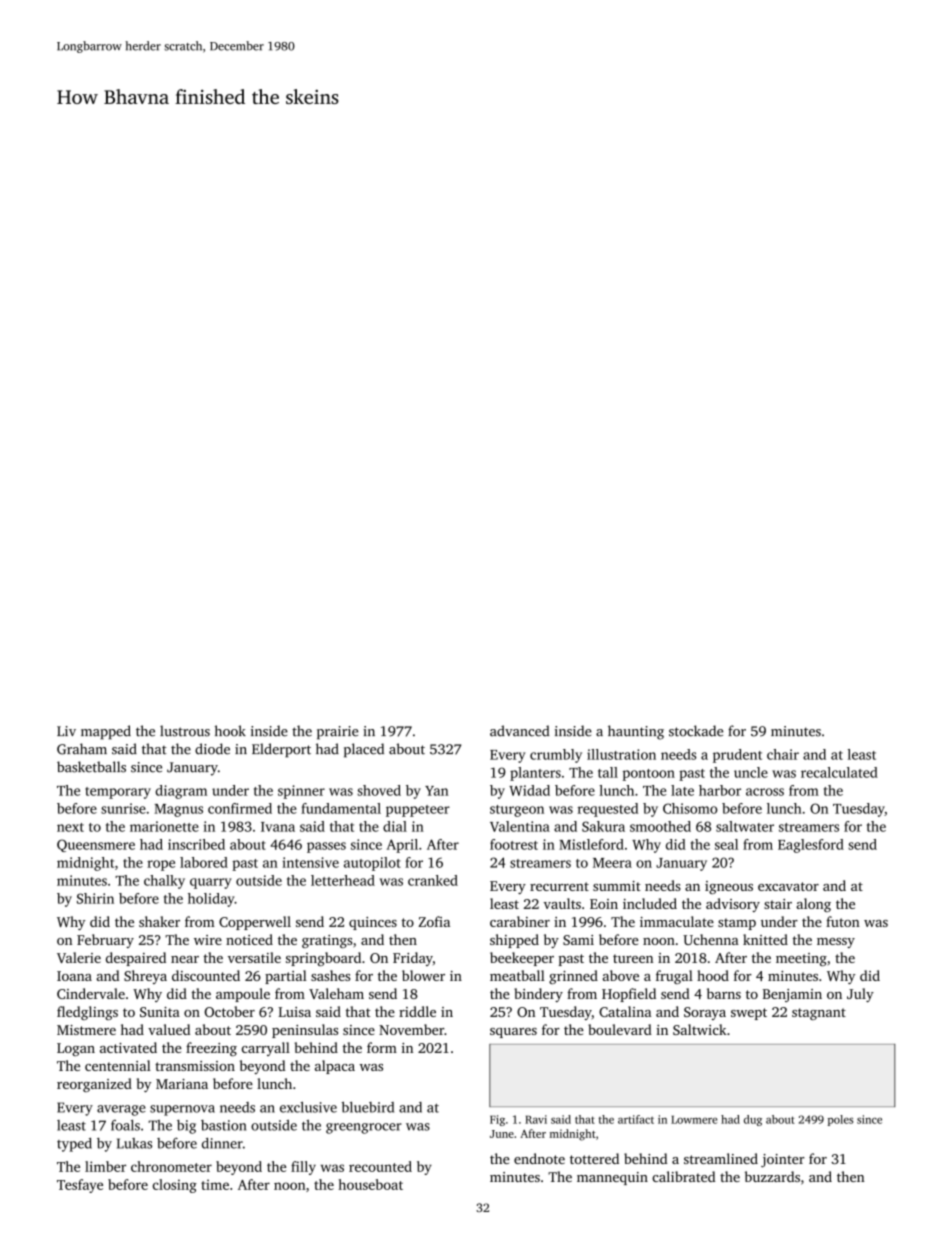 Image resolution: width=952 pixels, height=1233 pixels. What do you see at coordinates (612, 1178) in the screenshot?
I see `mannequin` at bounding box center [612, 1178].
